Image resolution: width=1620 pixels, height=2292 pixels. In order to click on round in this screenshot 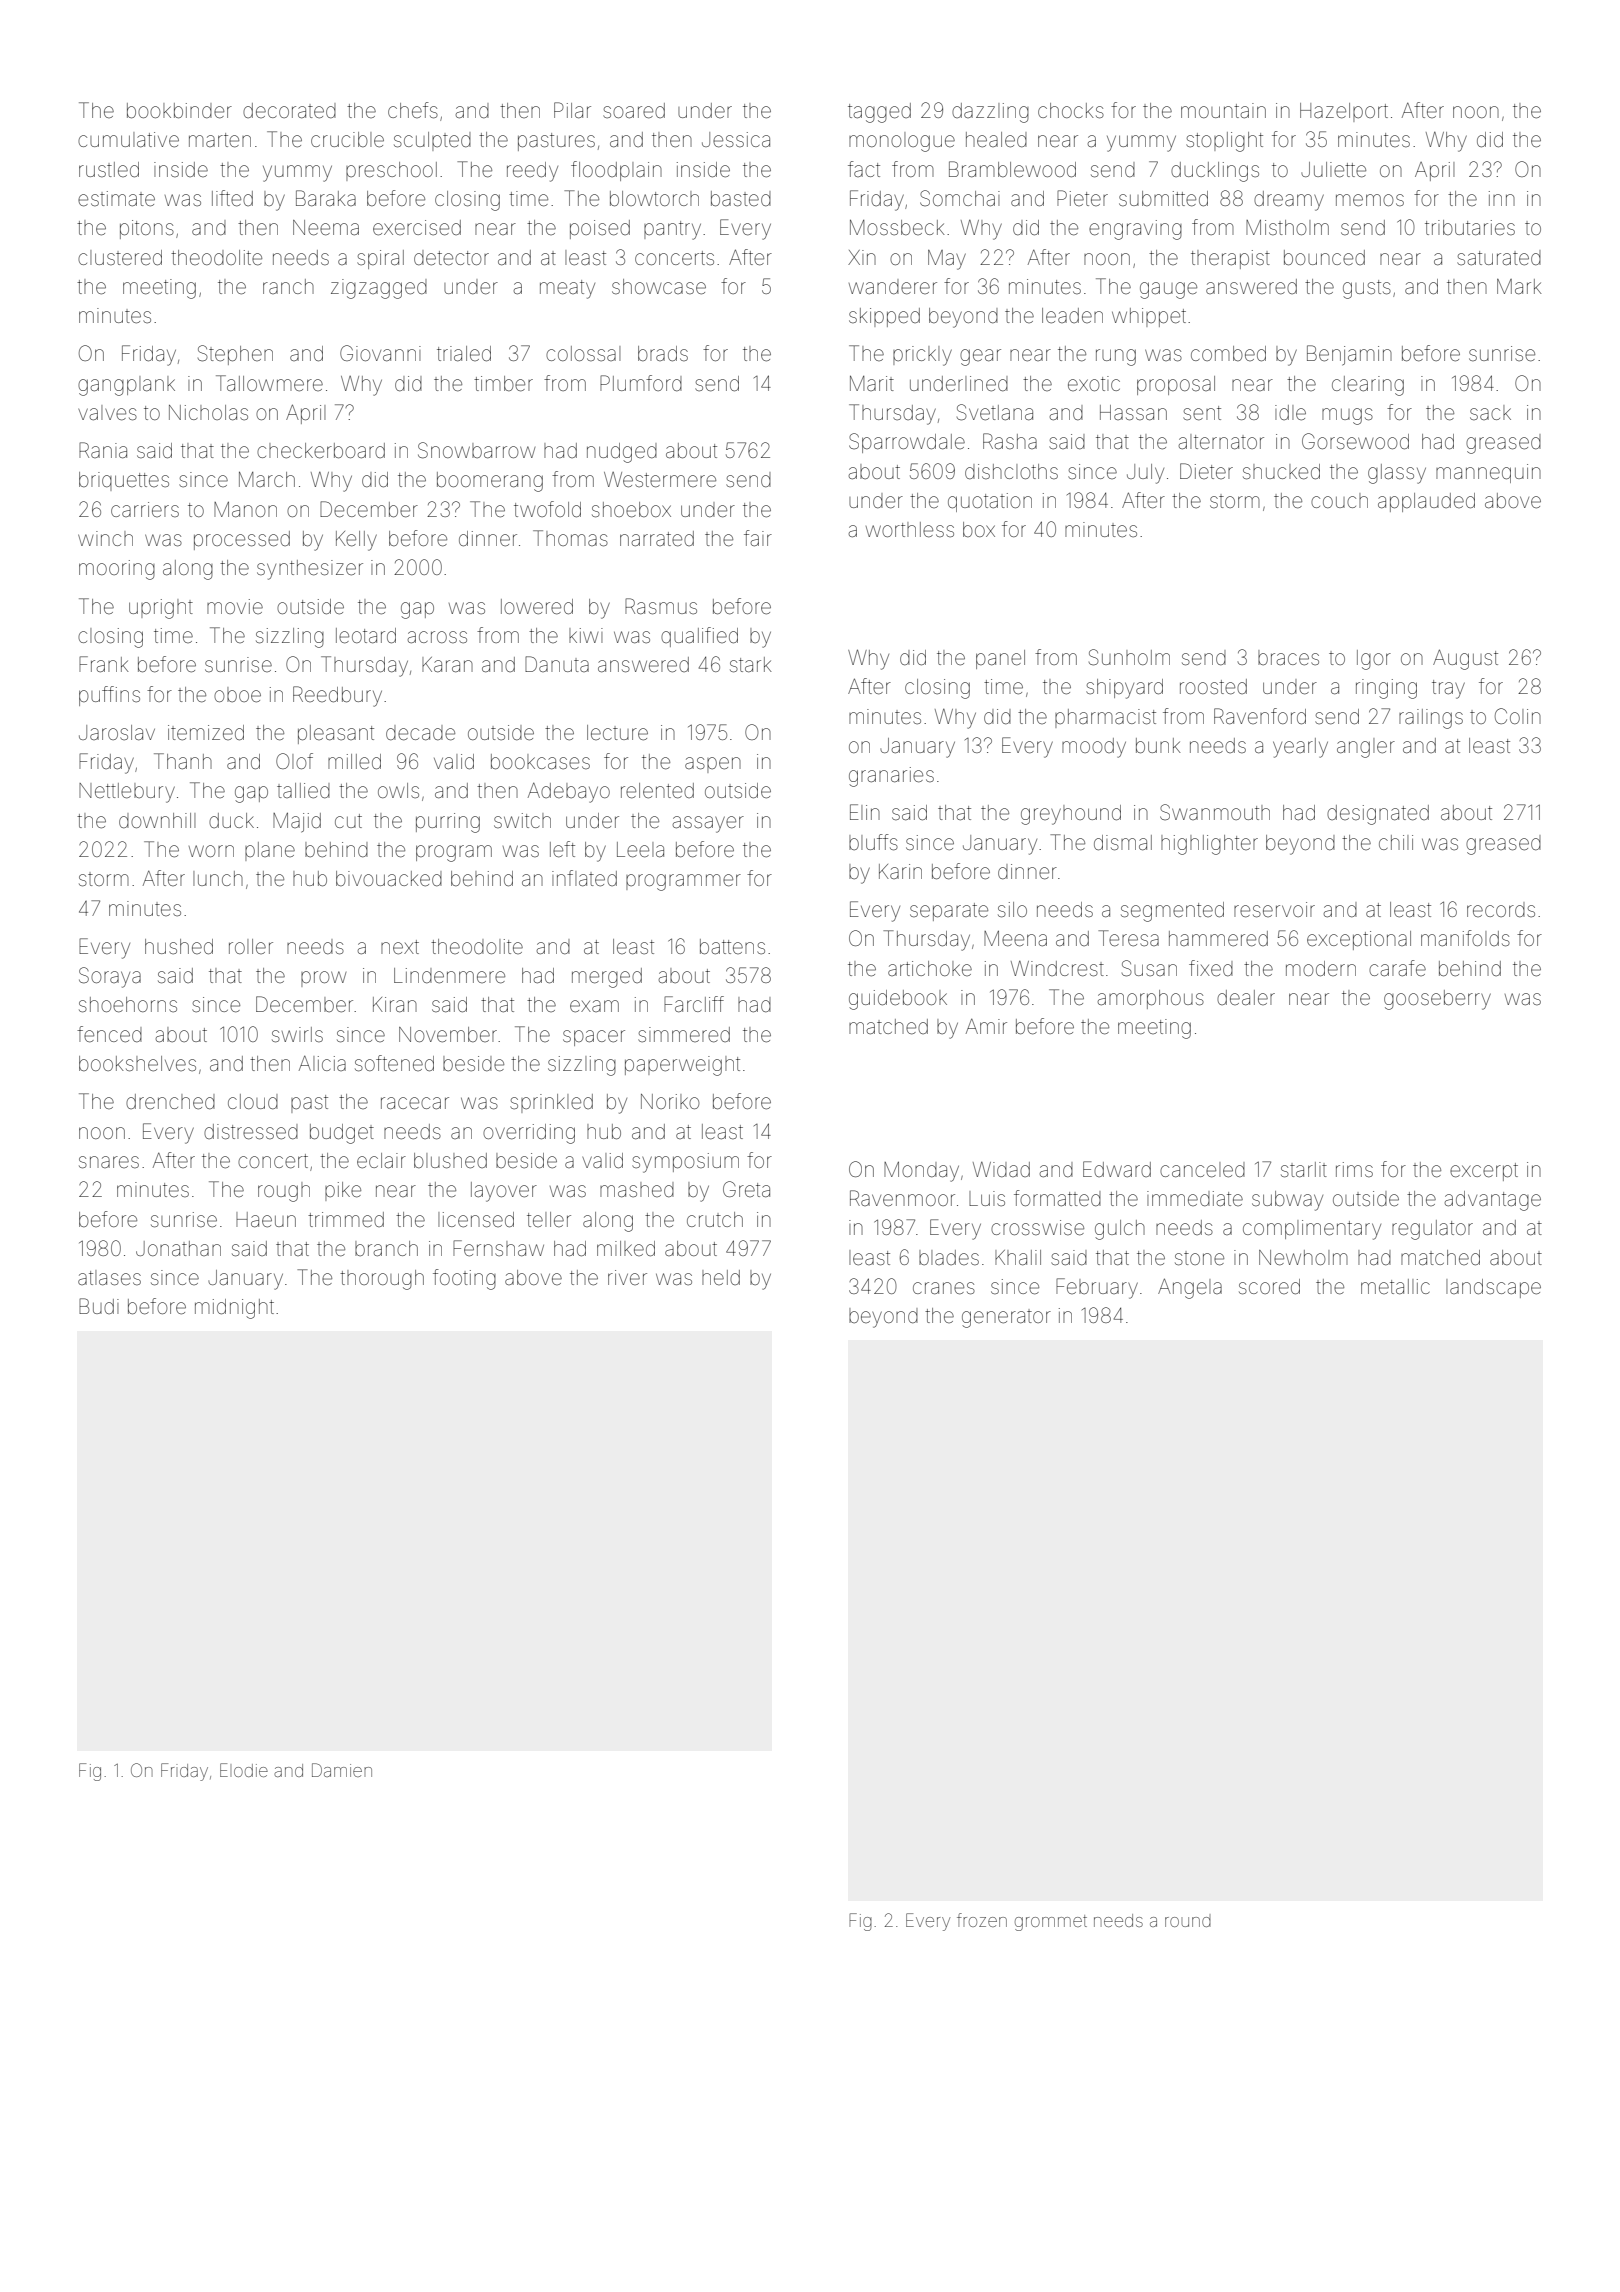, I will do `click(1188, 1922)`.
